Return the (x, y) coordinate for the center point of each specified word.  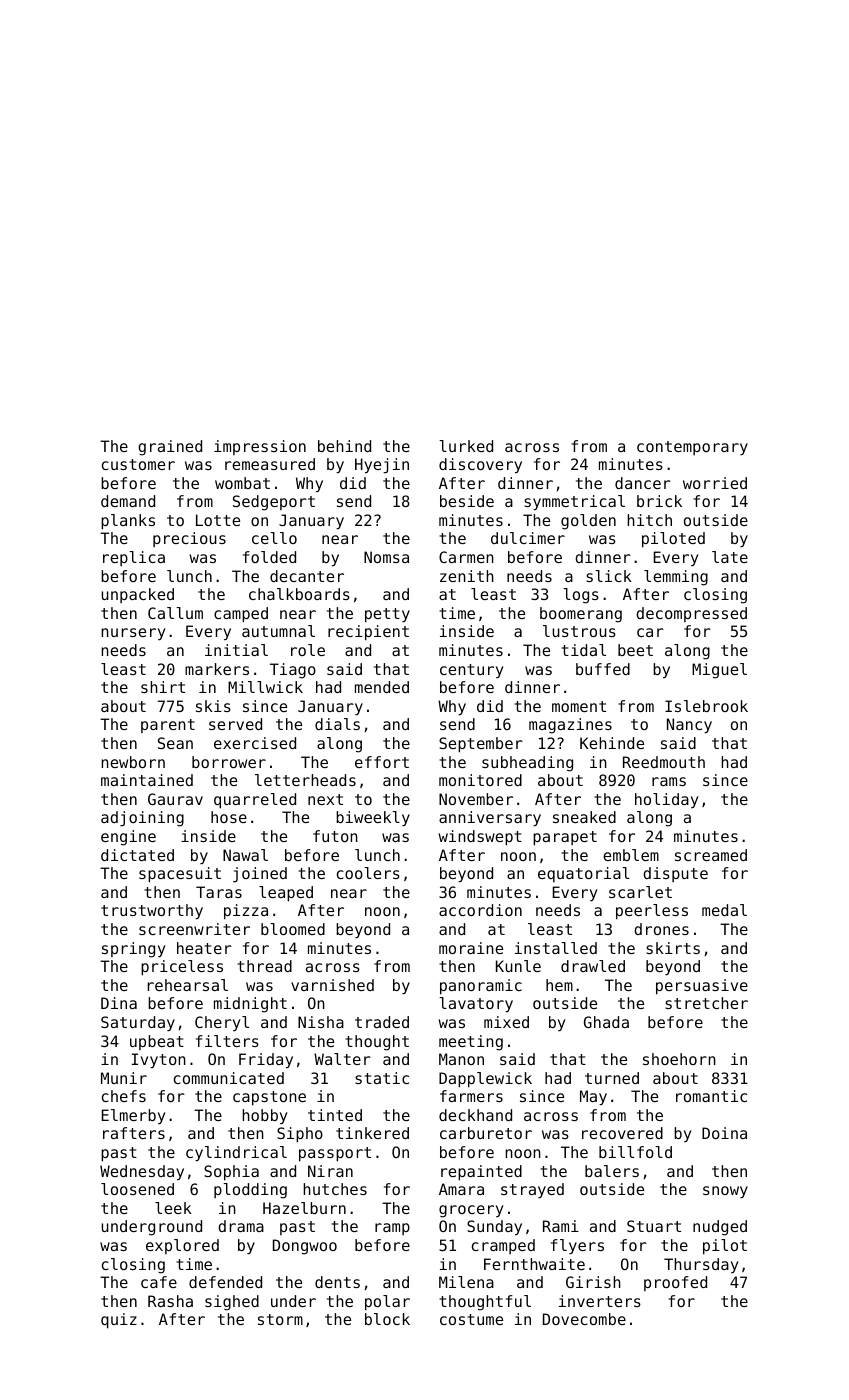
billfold (635, 1152)
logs (581, 596)
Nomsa (386, 557)
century (471, 671)
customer (138, 464)
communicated (229, 1078)
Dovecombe (584, 1319)
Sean (175, 743)
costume (471, 1319)
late (730, 557)
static (382, 1078)
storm (280, 1319)
